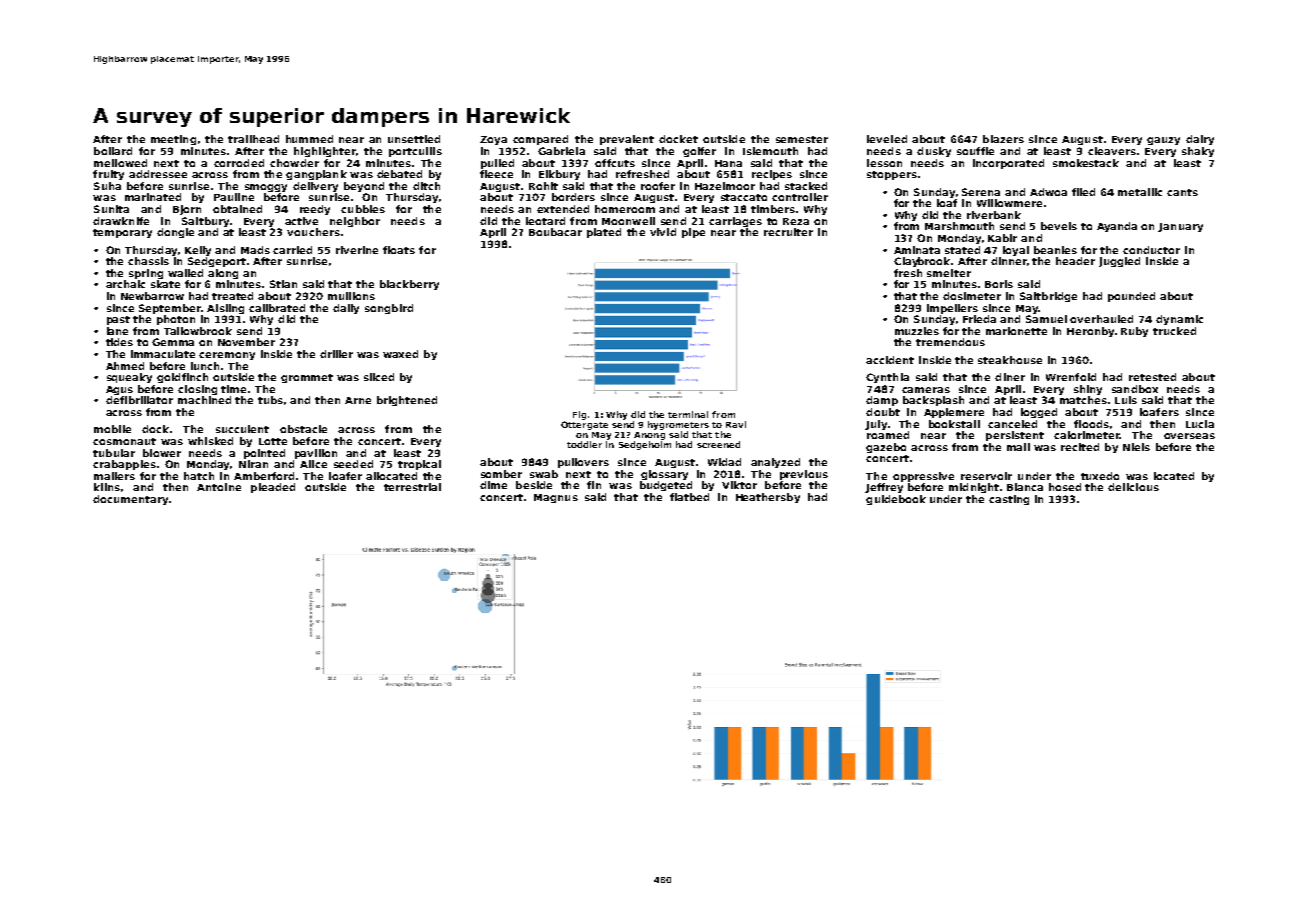 The width and height of the image is (1308, 924). Describe the element at coordinates (1198, 152) in the image. I see `shaky` at that location.
